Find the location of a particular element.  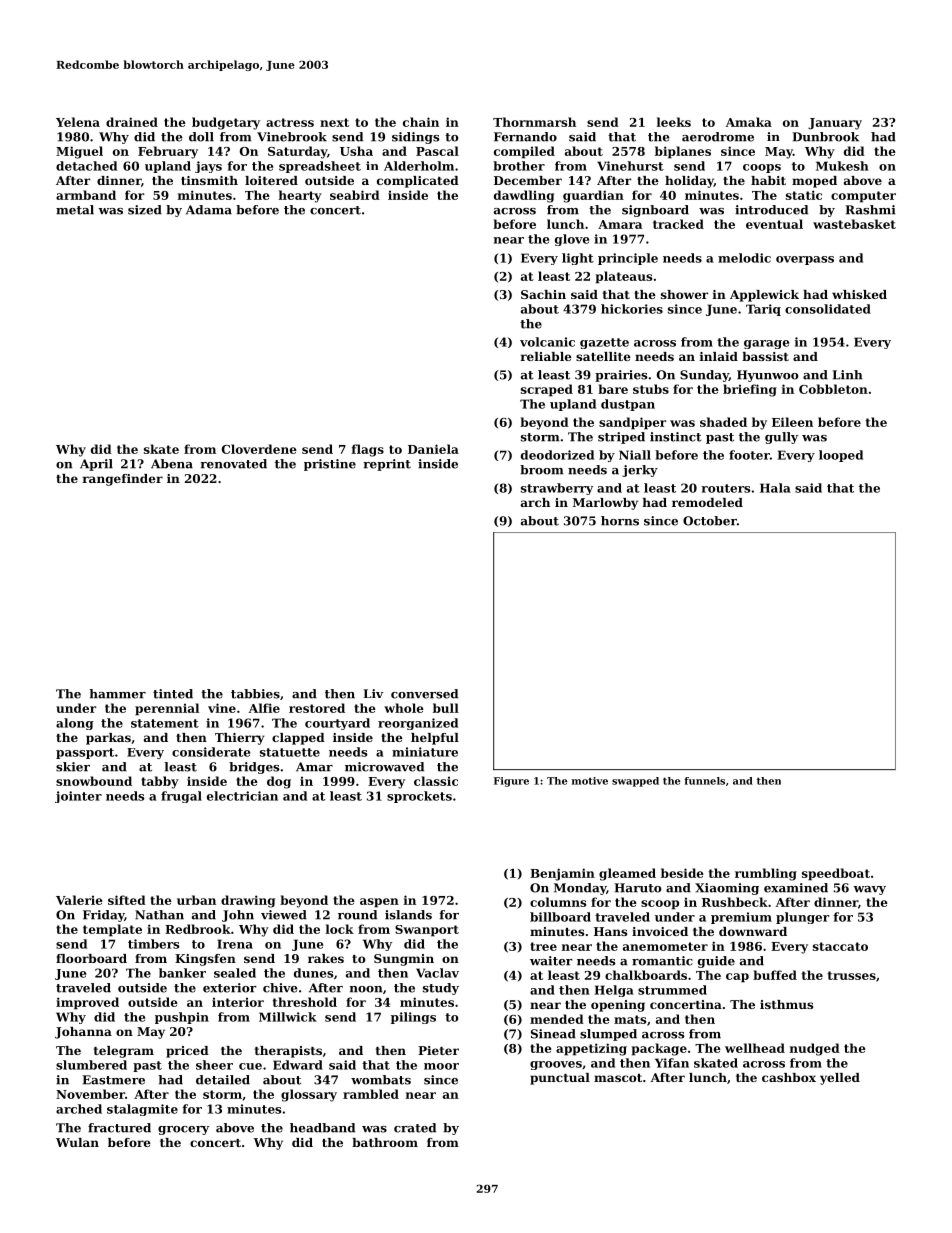

bathroom is located at coordinates (385, 1142).
